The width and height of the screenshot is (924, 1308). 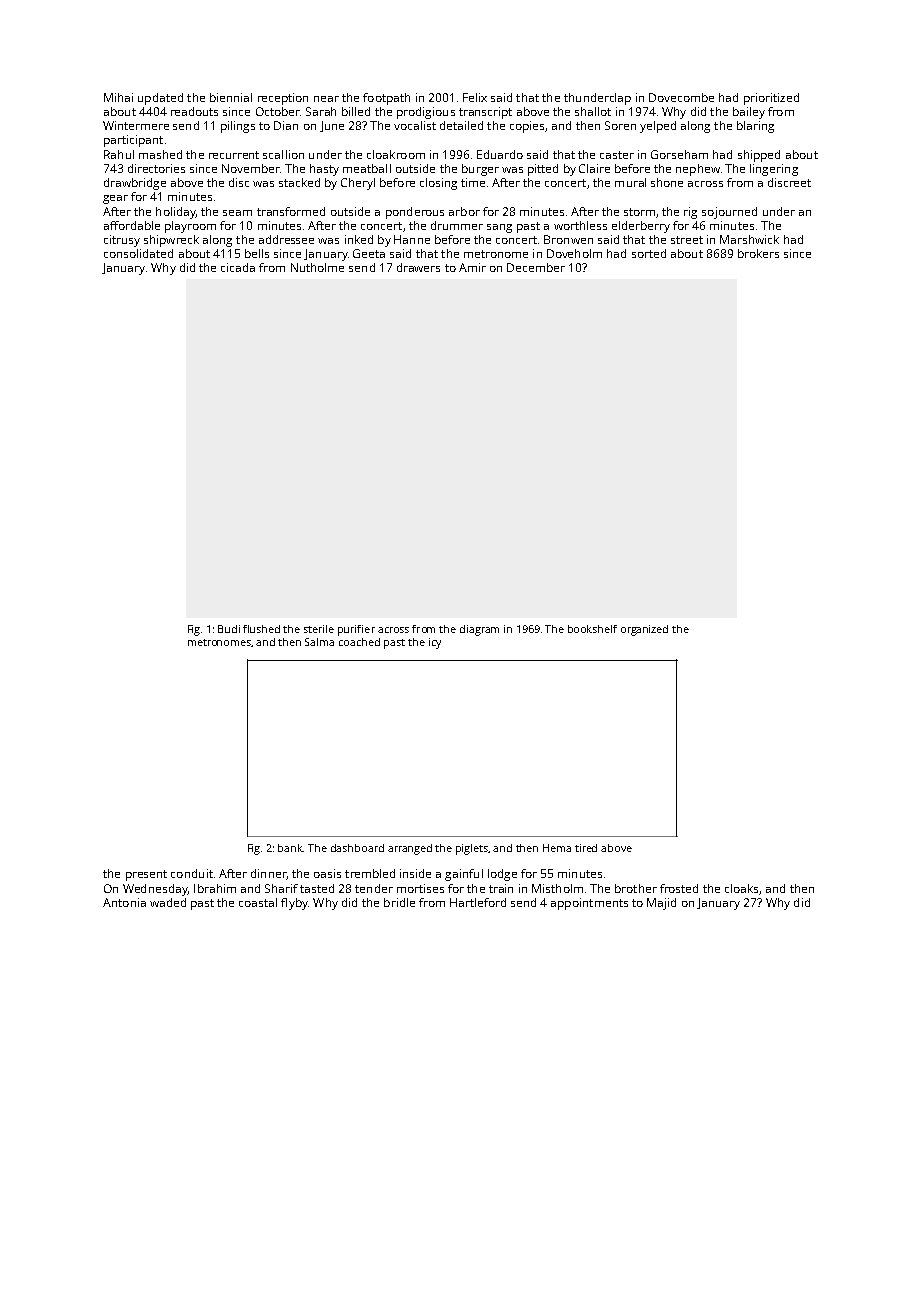 What do you see at coordinates (758, 253) in the screenshot?
I see `brokers` at bounding box center [758, 253].
